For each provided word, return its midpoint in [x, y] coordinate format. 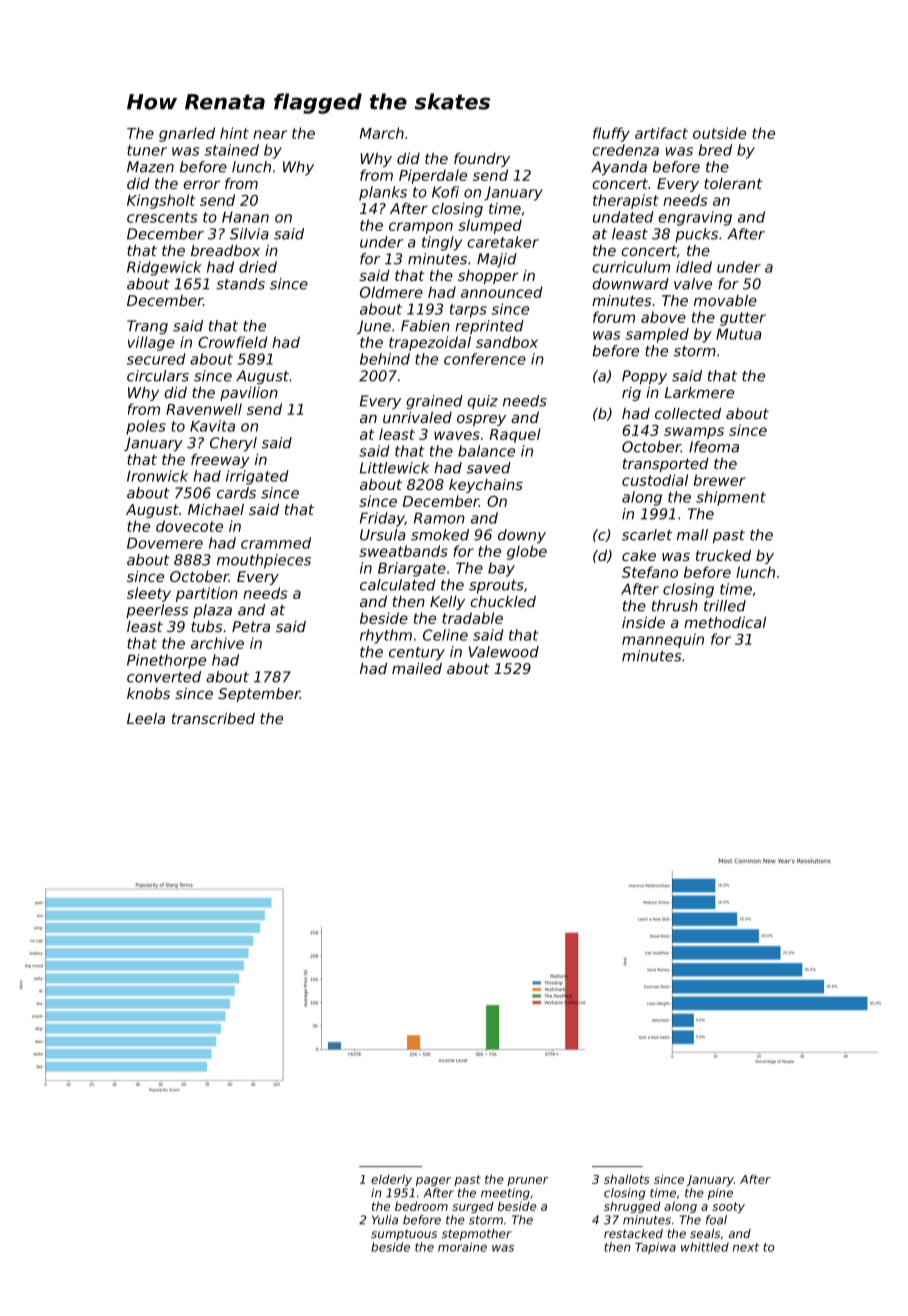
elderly [391, 1180]
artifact [661, 133]
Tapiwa [655, 1248]
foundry [482, 160]
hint [234, 133]
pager [433, 1181]
